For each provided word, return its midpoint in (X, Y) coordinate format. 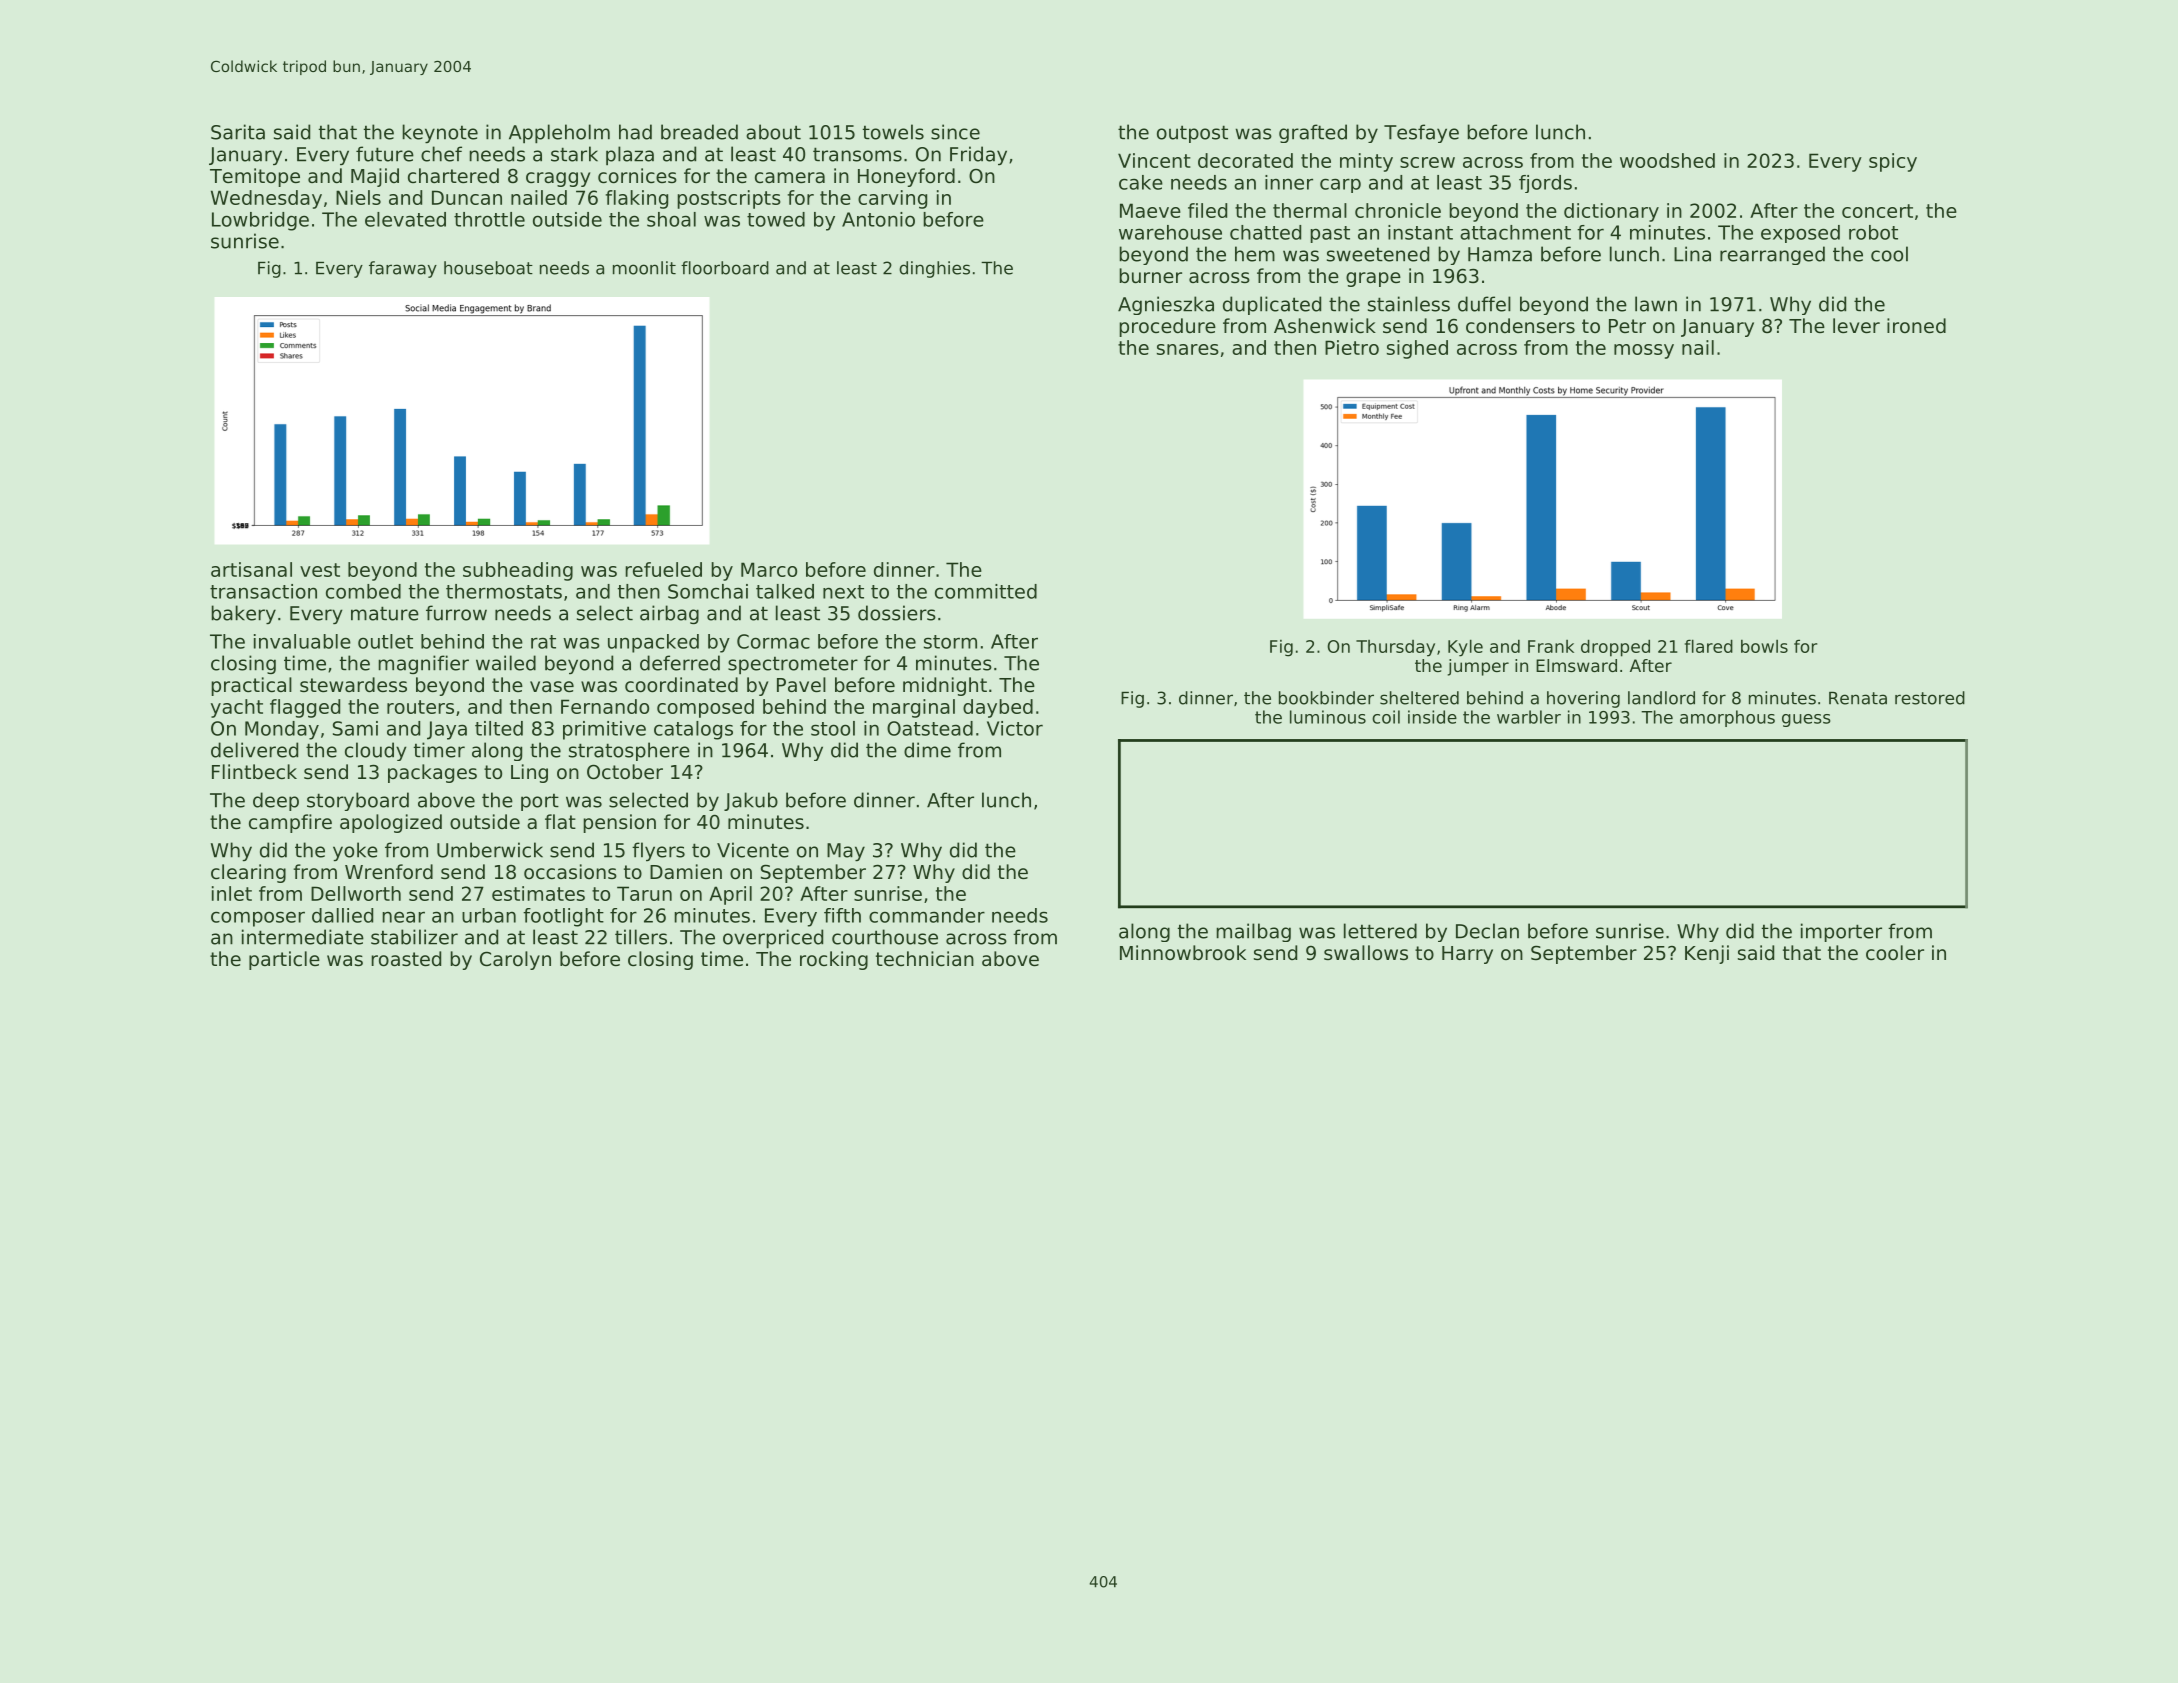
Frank (1551, 646)
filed (1207, 210)
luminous (1328, 717)
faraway (403, 269)
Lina (1692, 254)
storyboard (358, 801)
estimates (538, 893)
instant (1420, 232)
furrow (456, 613)
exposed (1800, 234)
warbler (1529, 717)
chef (441, 154)
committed (986, 591)
